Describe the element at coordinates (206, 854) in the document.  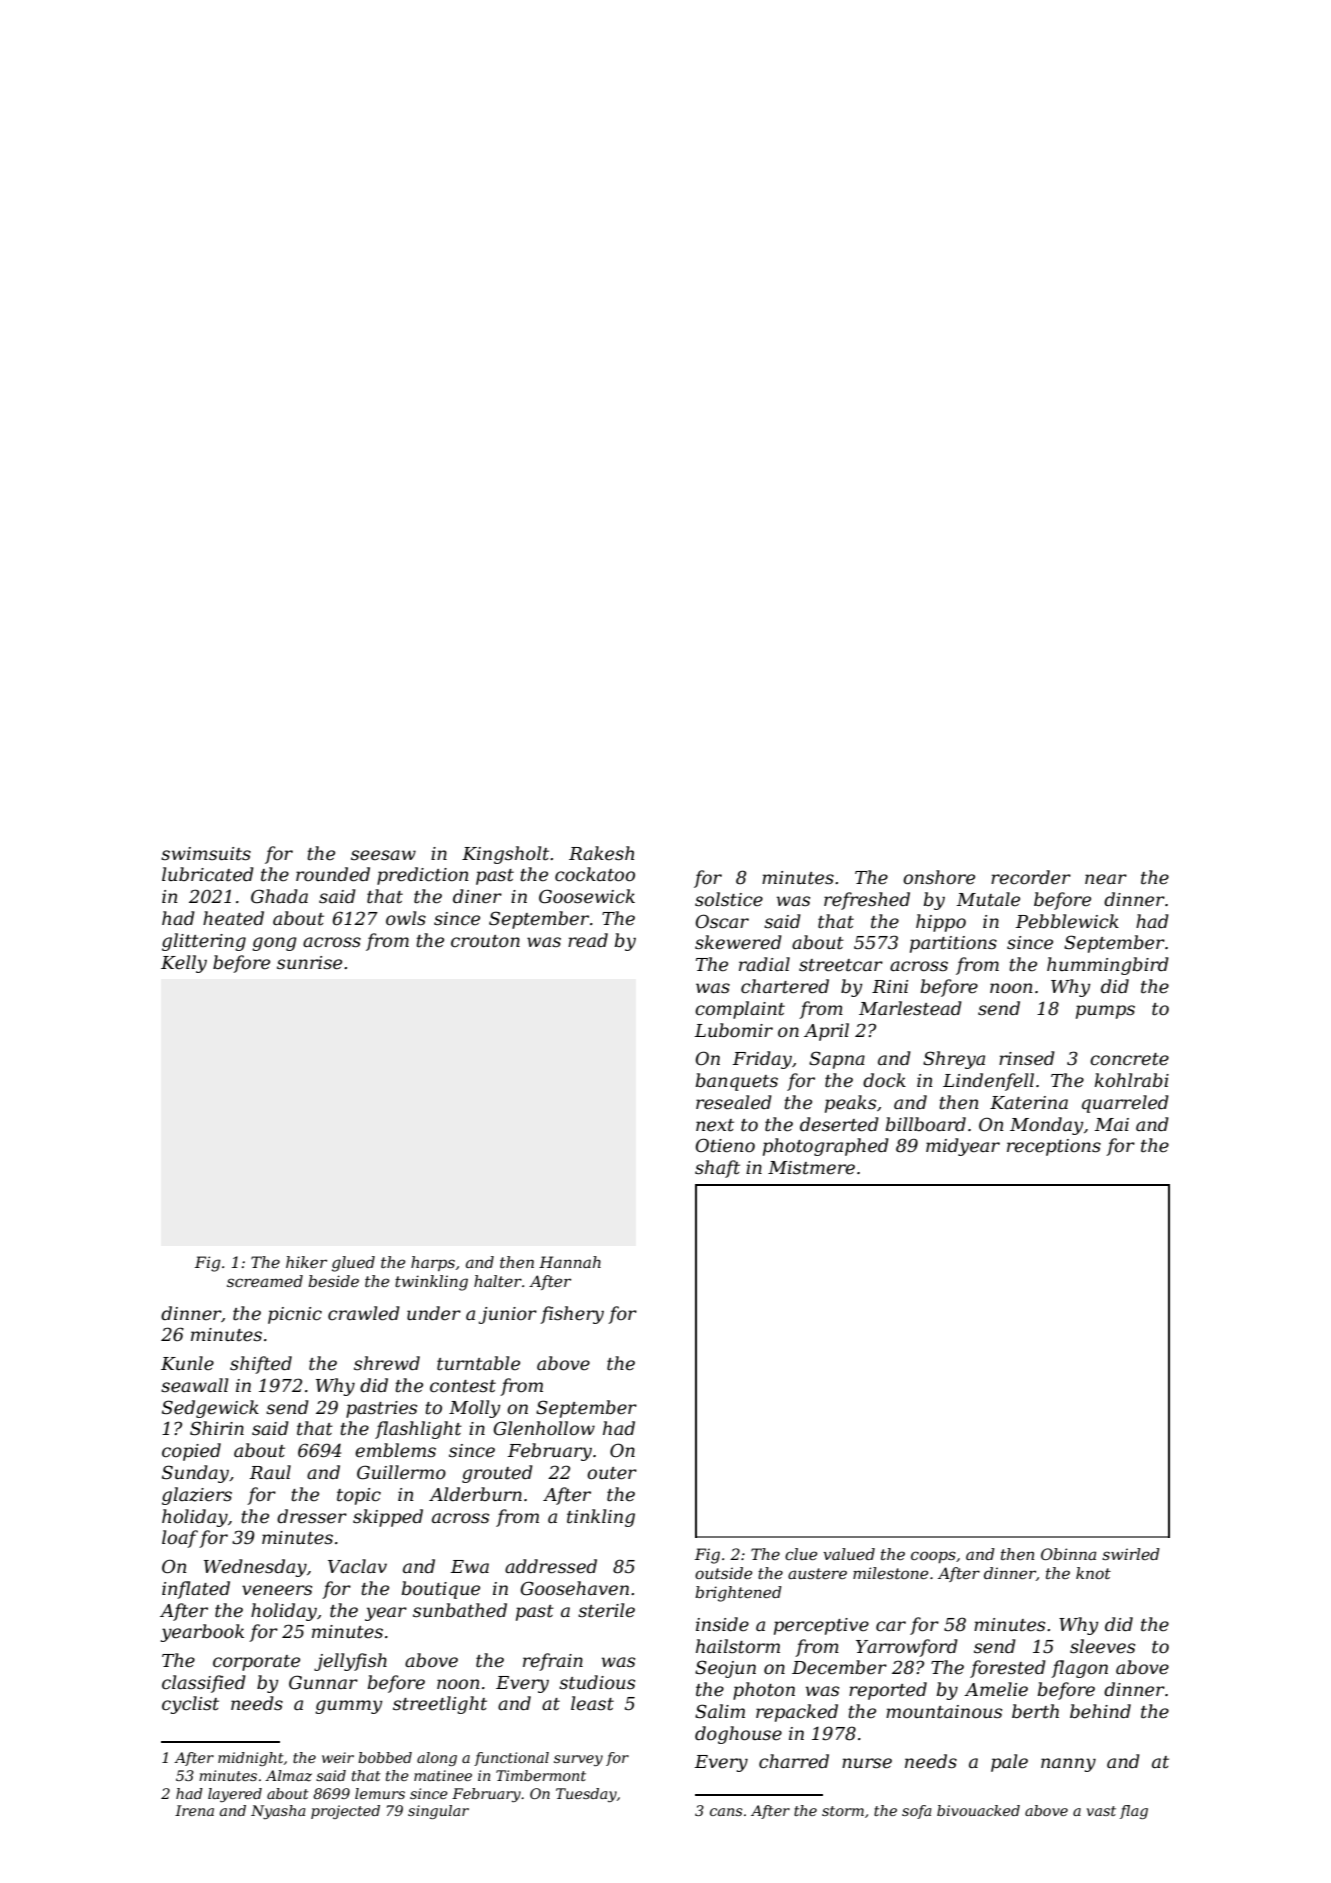
I see `swimsuits` at that location.
